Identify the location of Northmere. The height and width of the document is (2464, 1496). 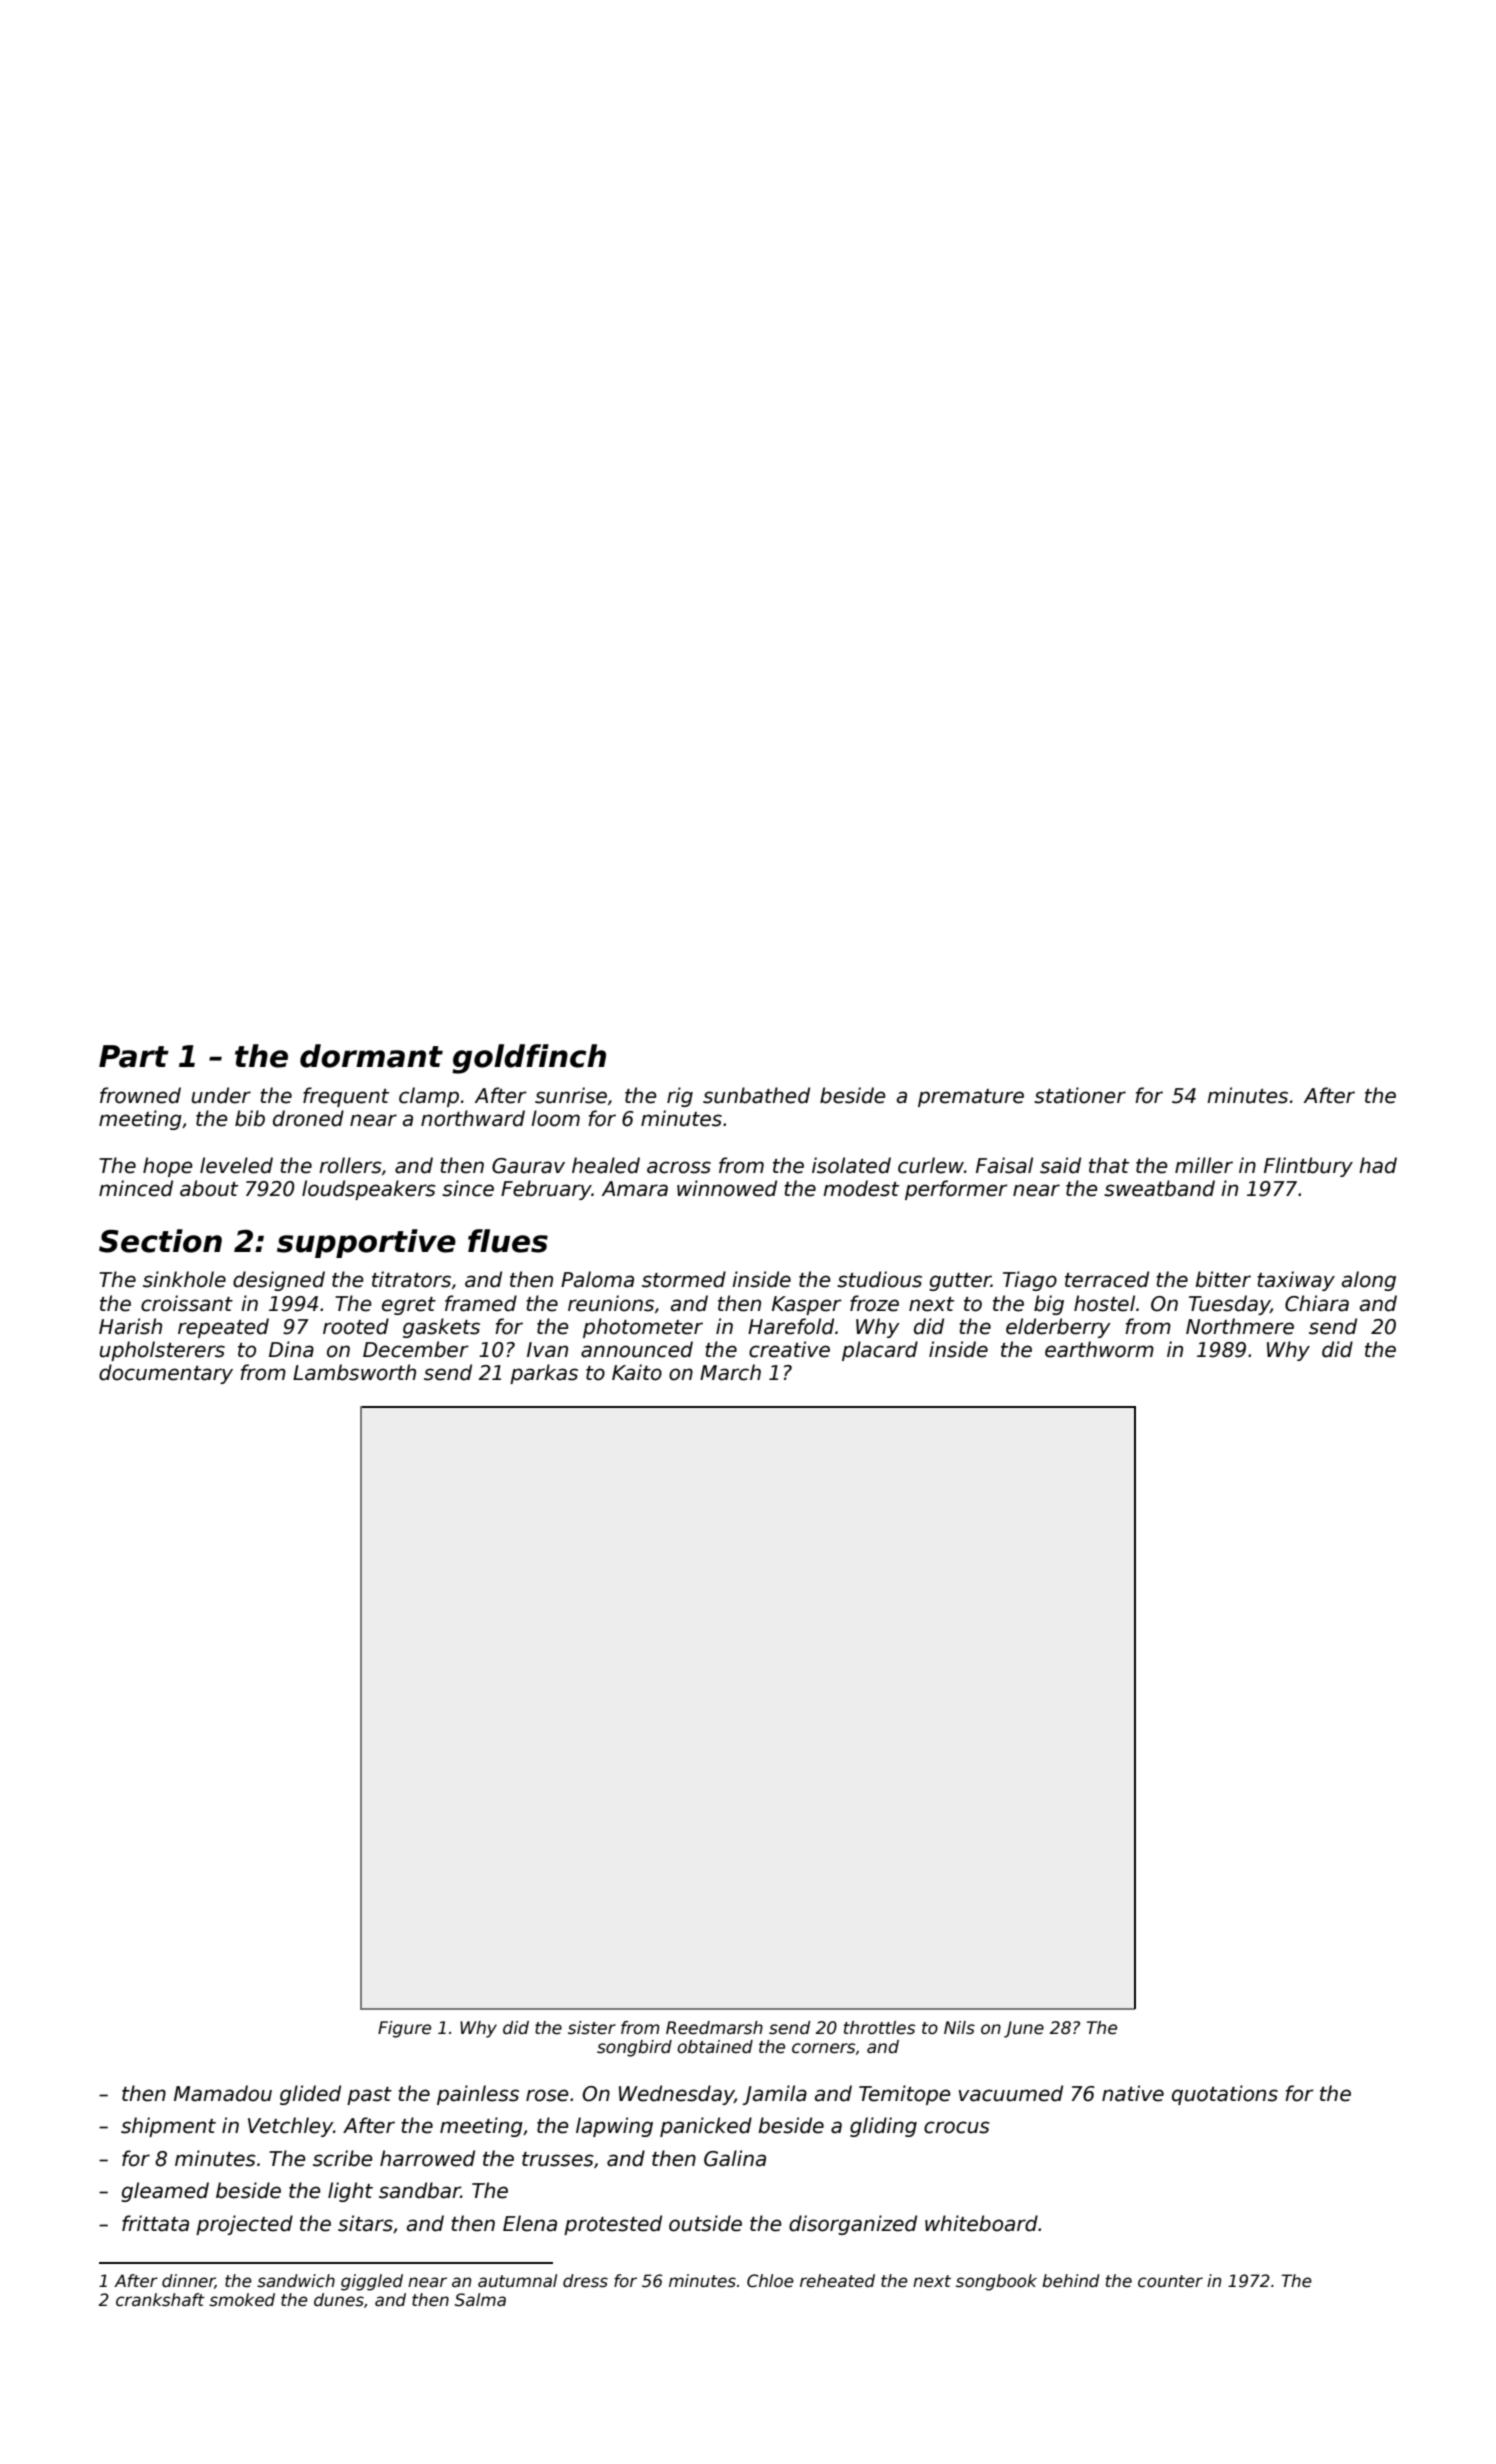
(1240, 1326).
